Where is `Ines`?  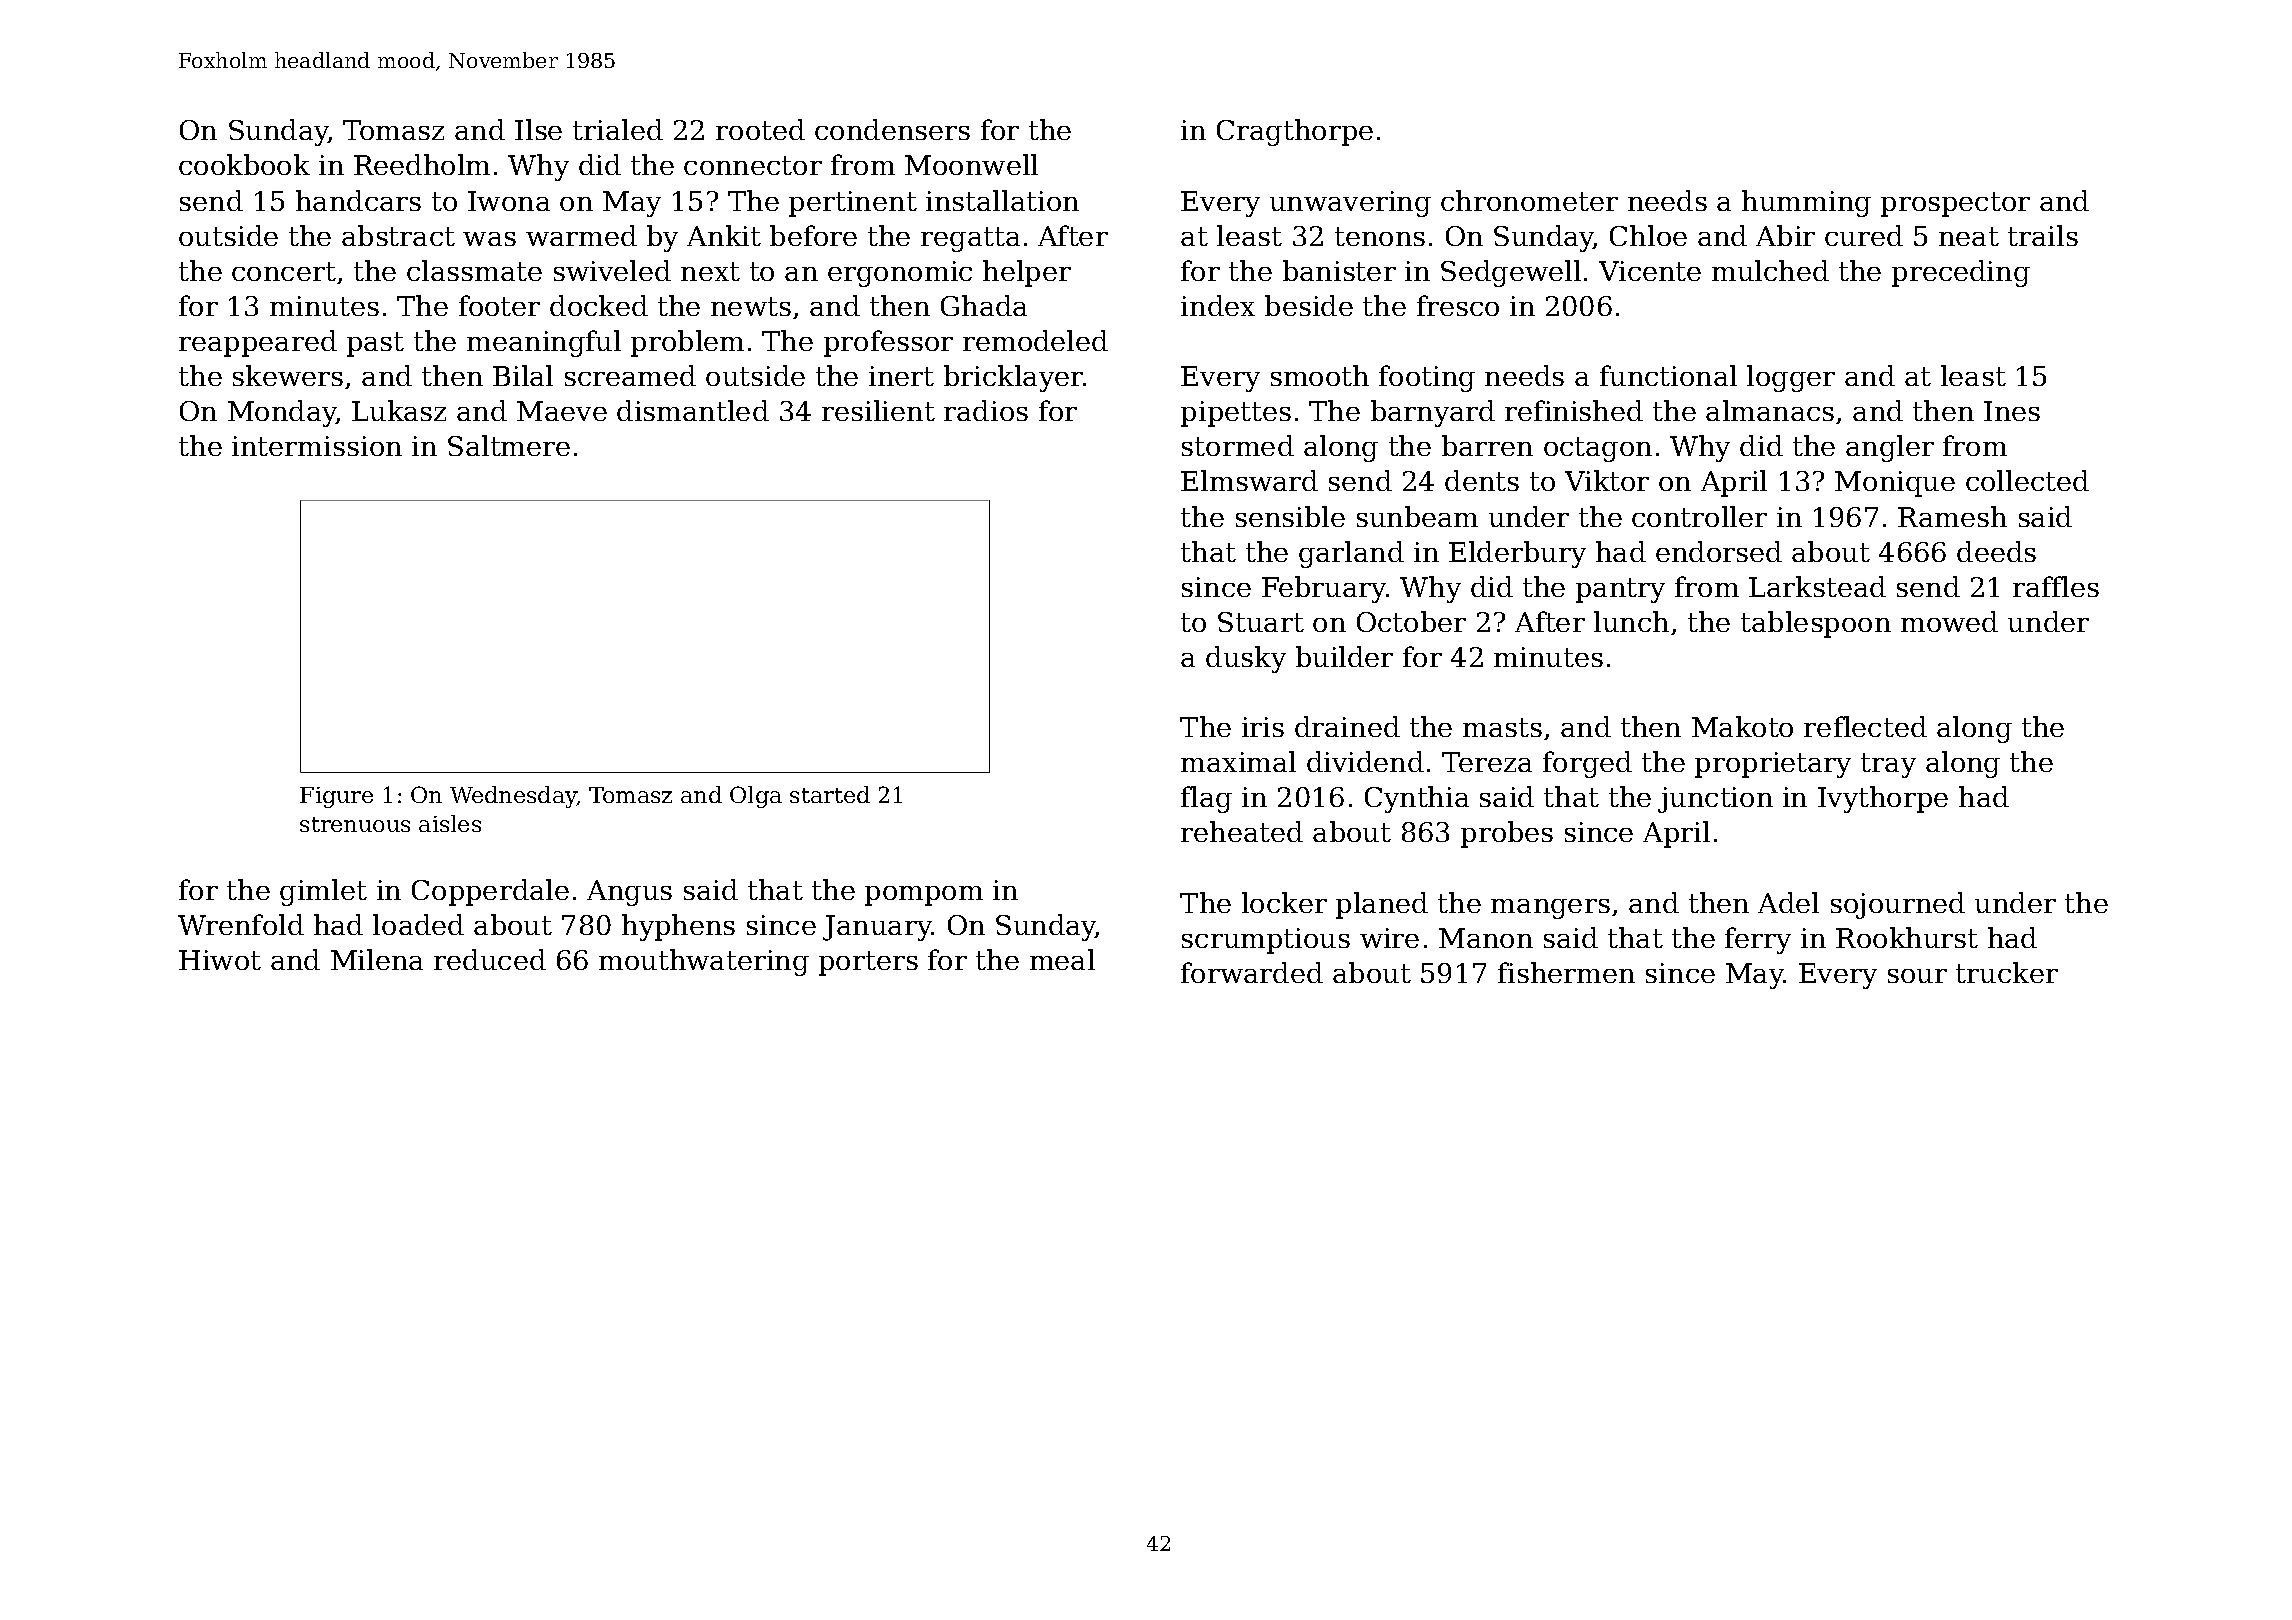
Ines is located at coordinates (2012, 411).
